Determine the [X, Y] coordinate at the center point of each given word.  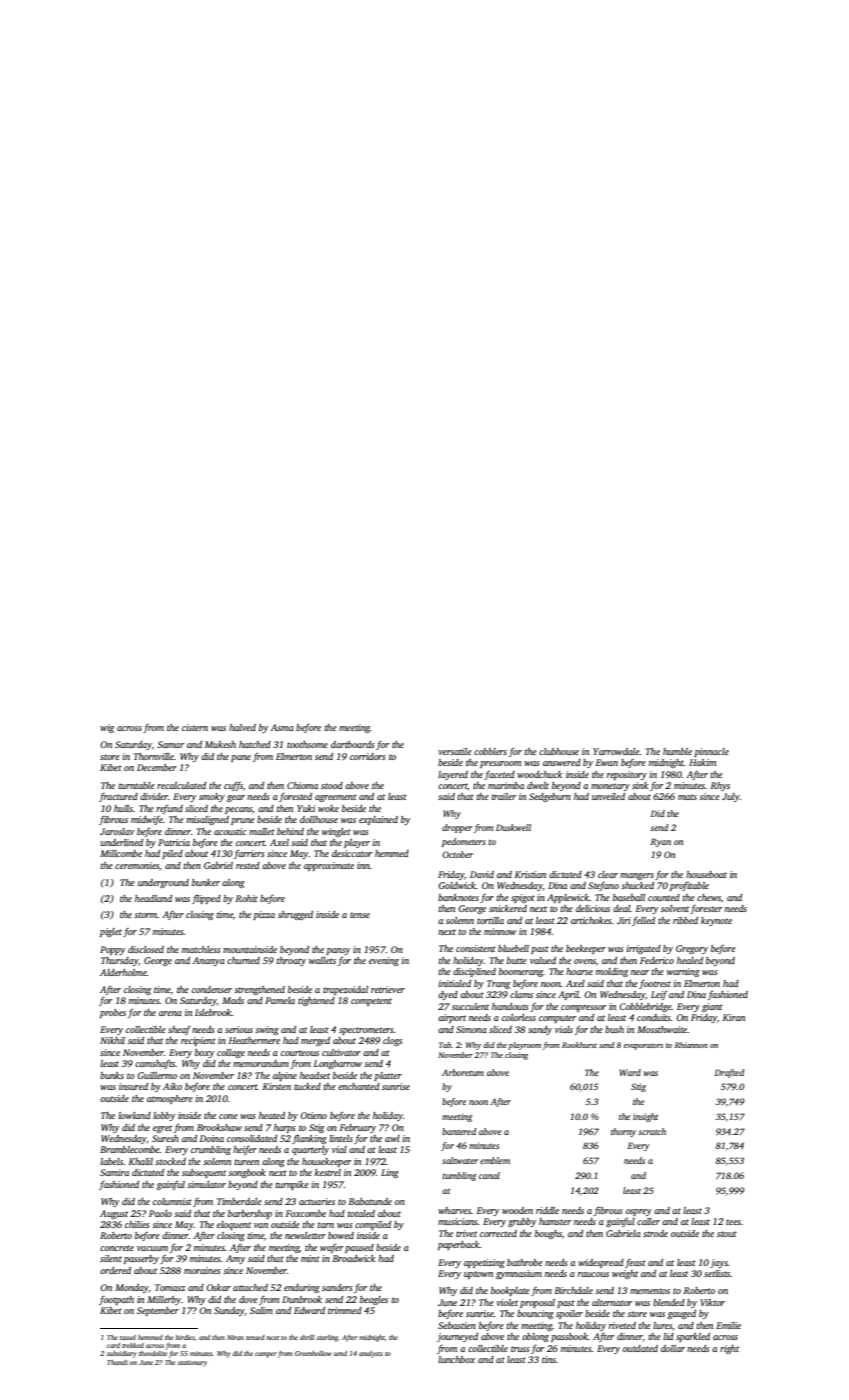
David [482, 874]
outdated [640, 1348]
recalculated [181, 785]
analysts [371, 1354]
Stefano [603, 886]
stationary [192, 1363]
